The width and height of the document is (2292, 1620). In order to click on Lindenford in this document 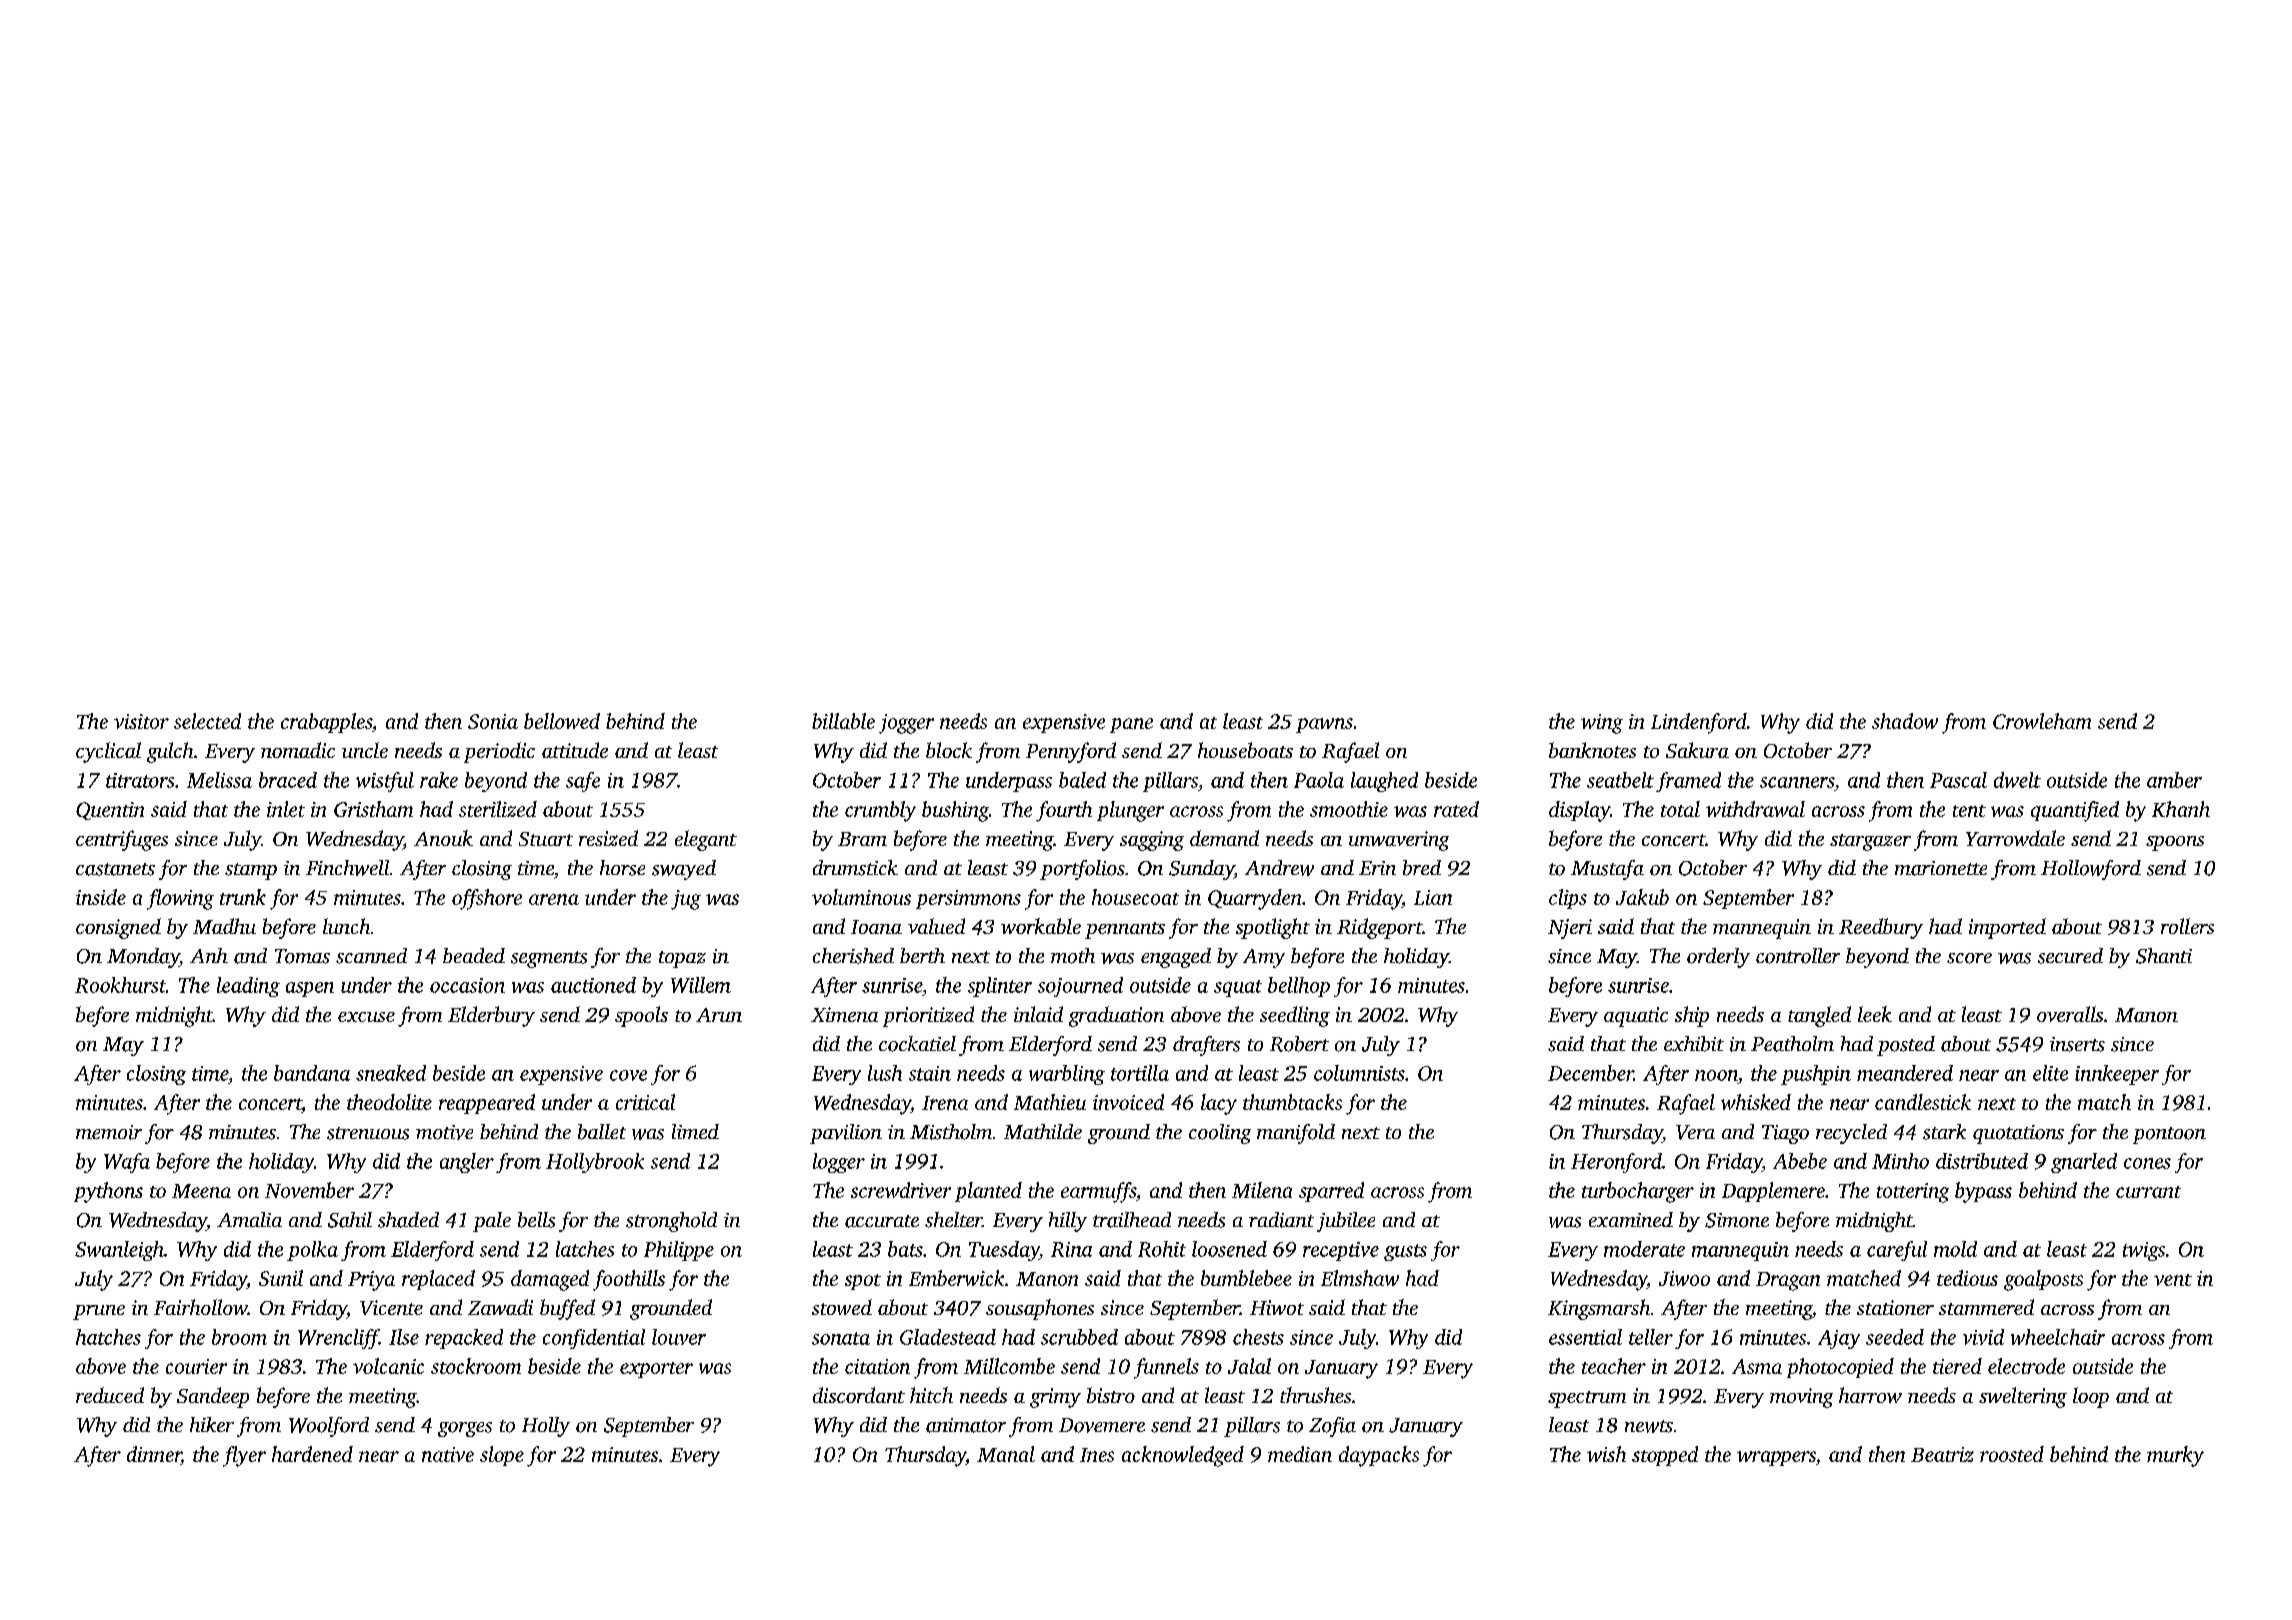, I will do `click(1699, 723)`.
